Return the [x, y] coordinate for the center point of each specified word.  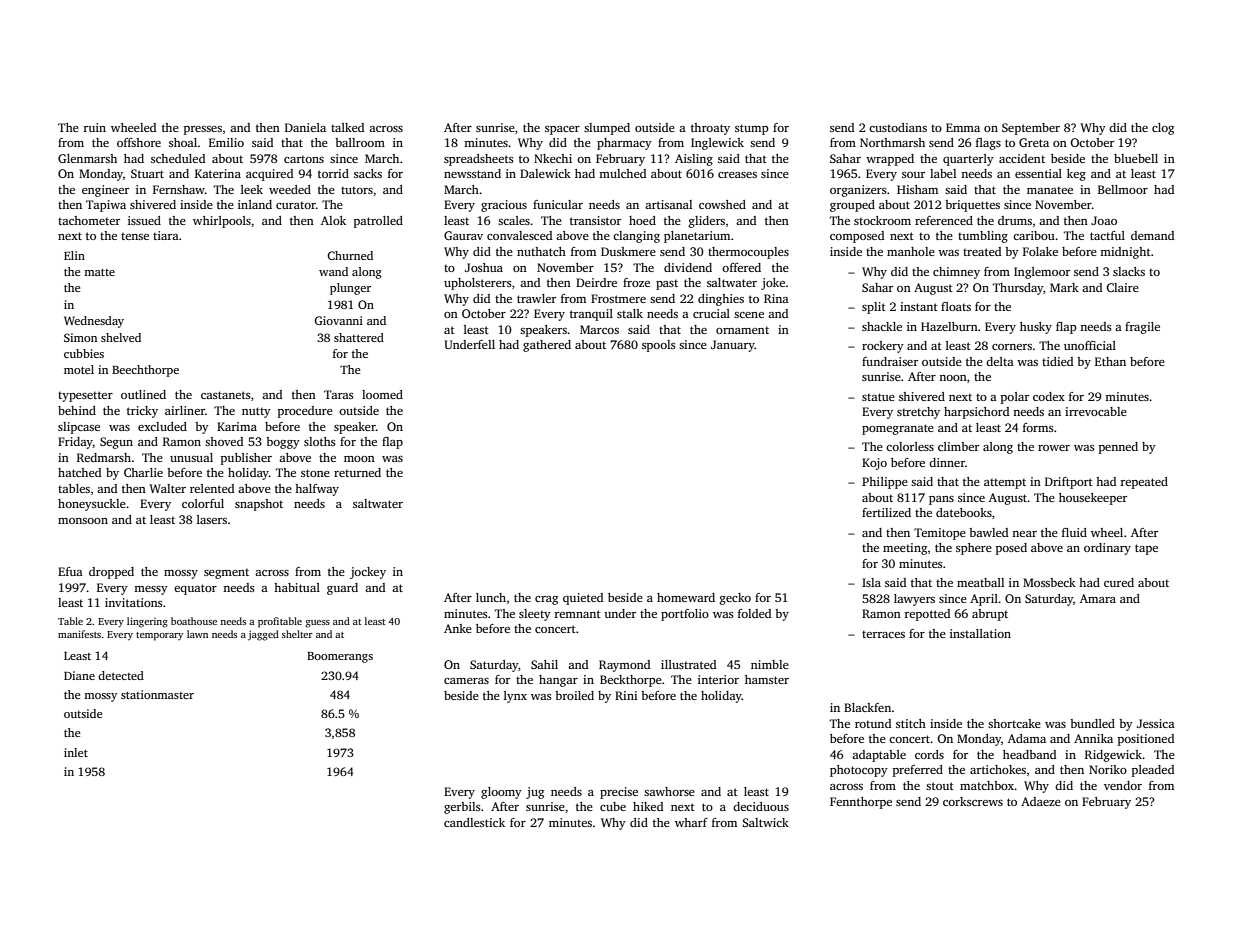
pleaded [1153, 771]
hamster [767, 679]
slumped [607, 129]
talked [347, 127]
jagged [263, 635]
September [1031, 129]
